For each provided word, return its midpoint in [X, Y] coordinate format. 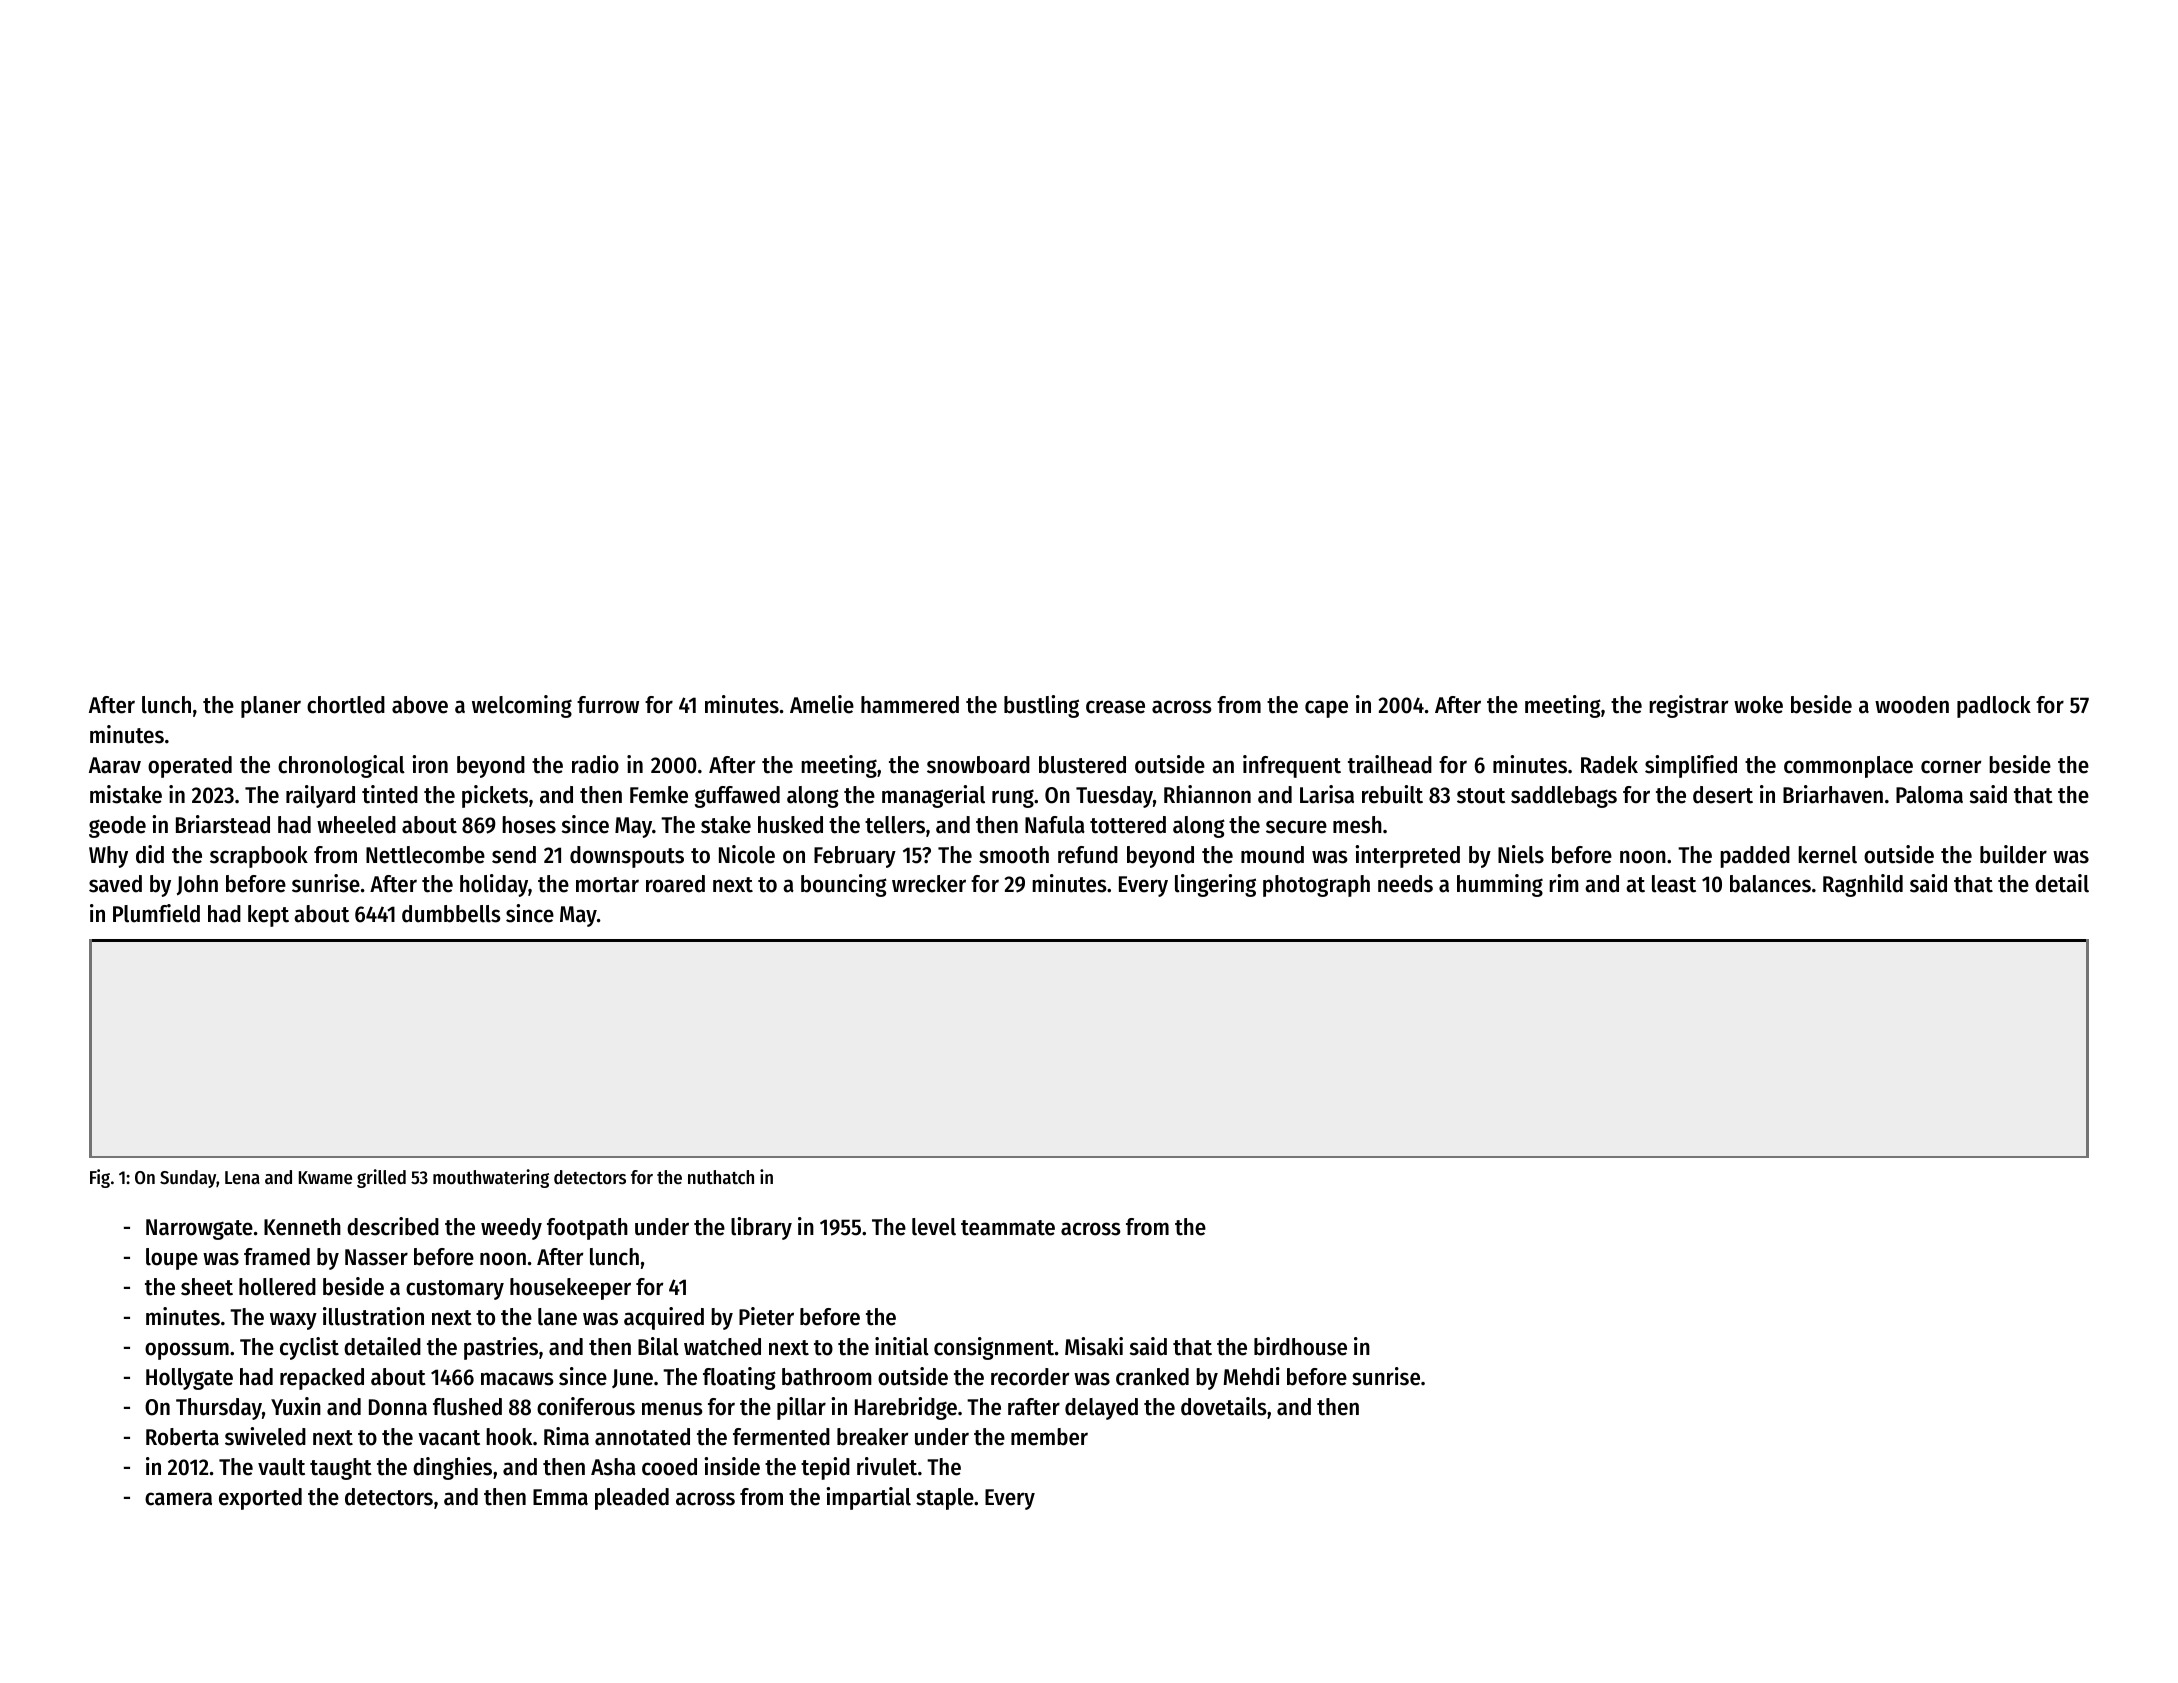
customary [455, 1290]
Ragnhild [1863, 885]
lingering [1215, 885]
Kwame [325, 1178]
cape [1326, 709]
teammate [1008, 1228]
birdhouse [1300, 1346]
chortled [346, 705]
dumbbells [451, 914]
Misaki [1094, 1346]
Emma [560, 1497]
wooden [1912, 705]
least [1674, 884]
